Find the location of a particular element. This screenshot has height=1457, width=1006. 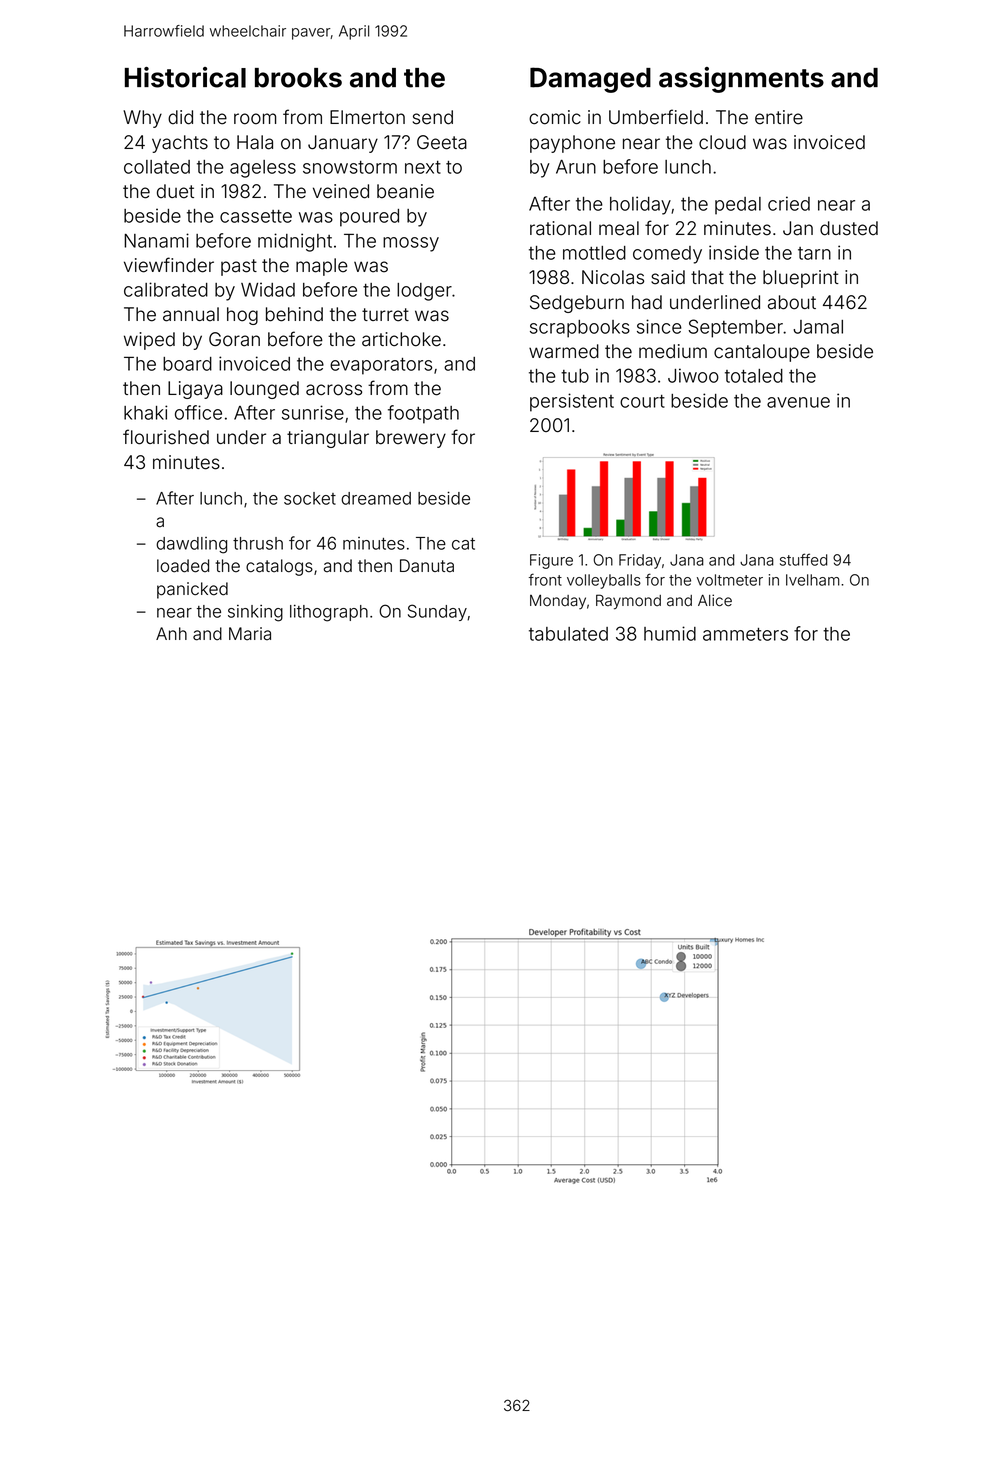

Arun is located at coordinates (576, 167).
